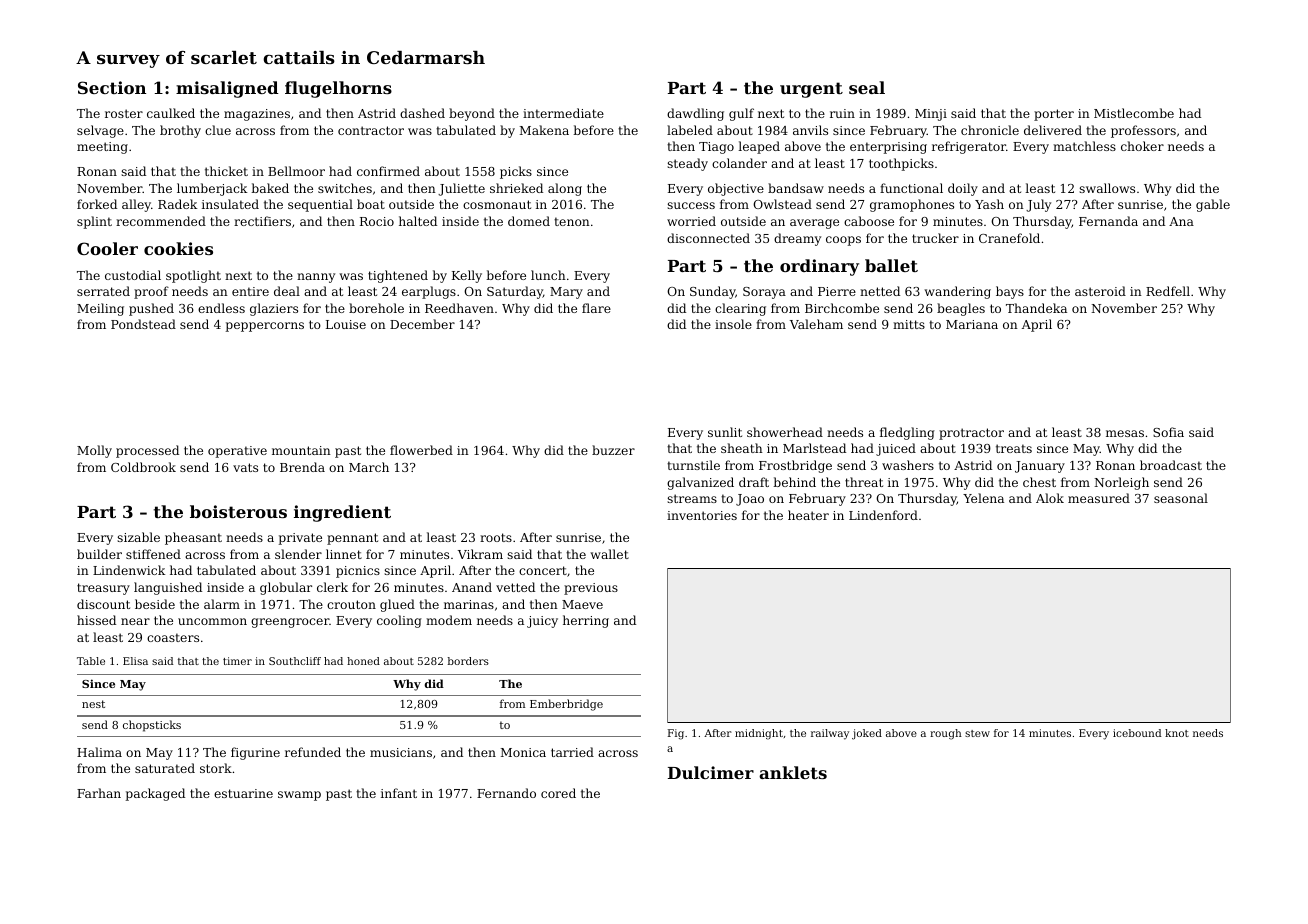 This screenshot has width=1308, height=924. Describe the element at coordinates (692, 498) in the screenshot. I see `streams` at that location.
